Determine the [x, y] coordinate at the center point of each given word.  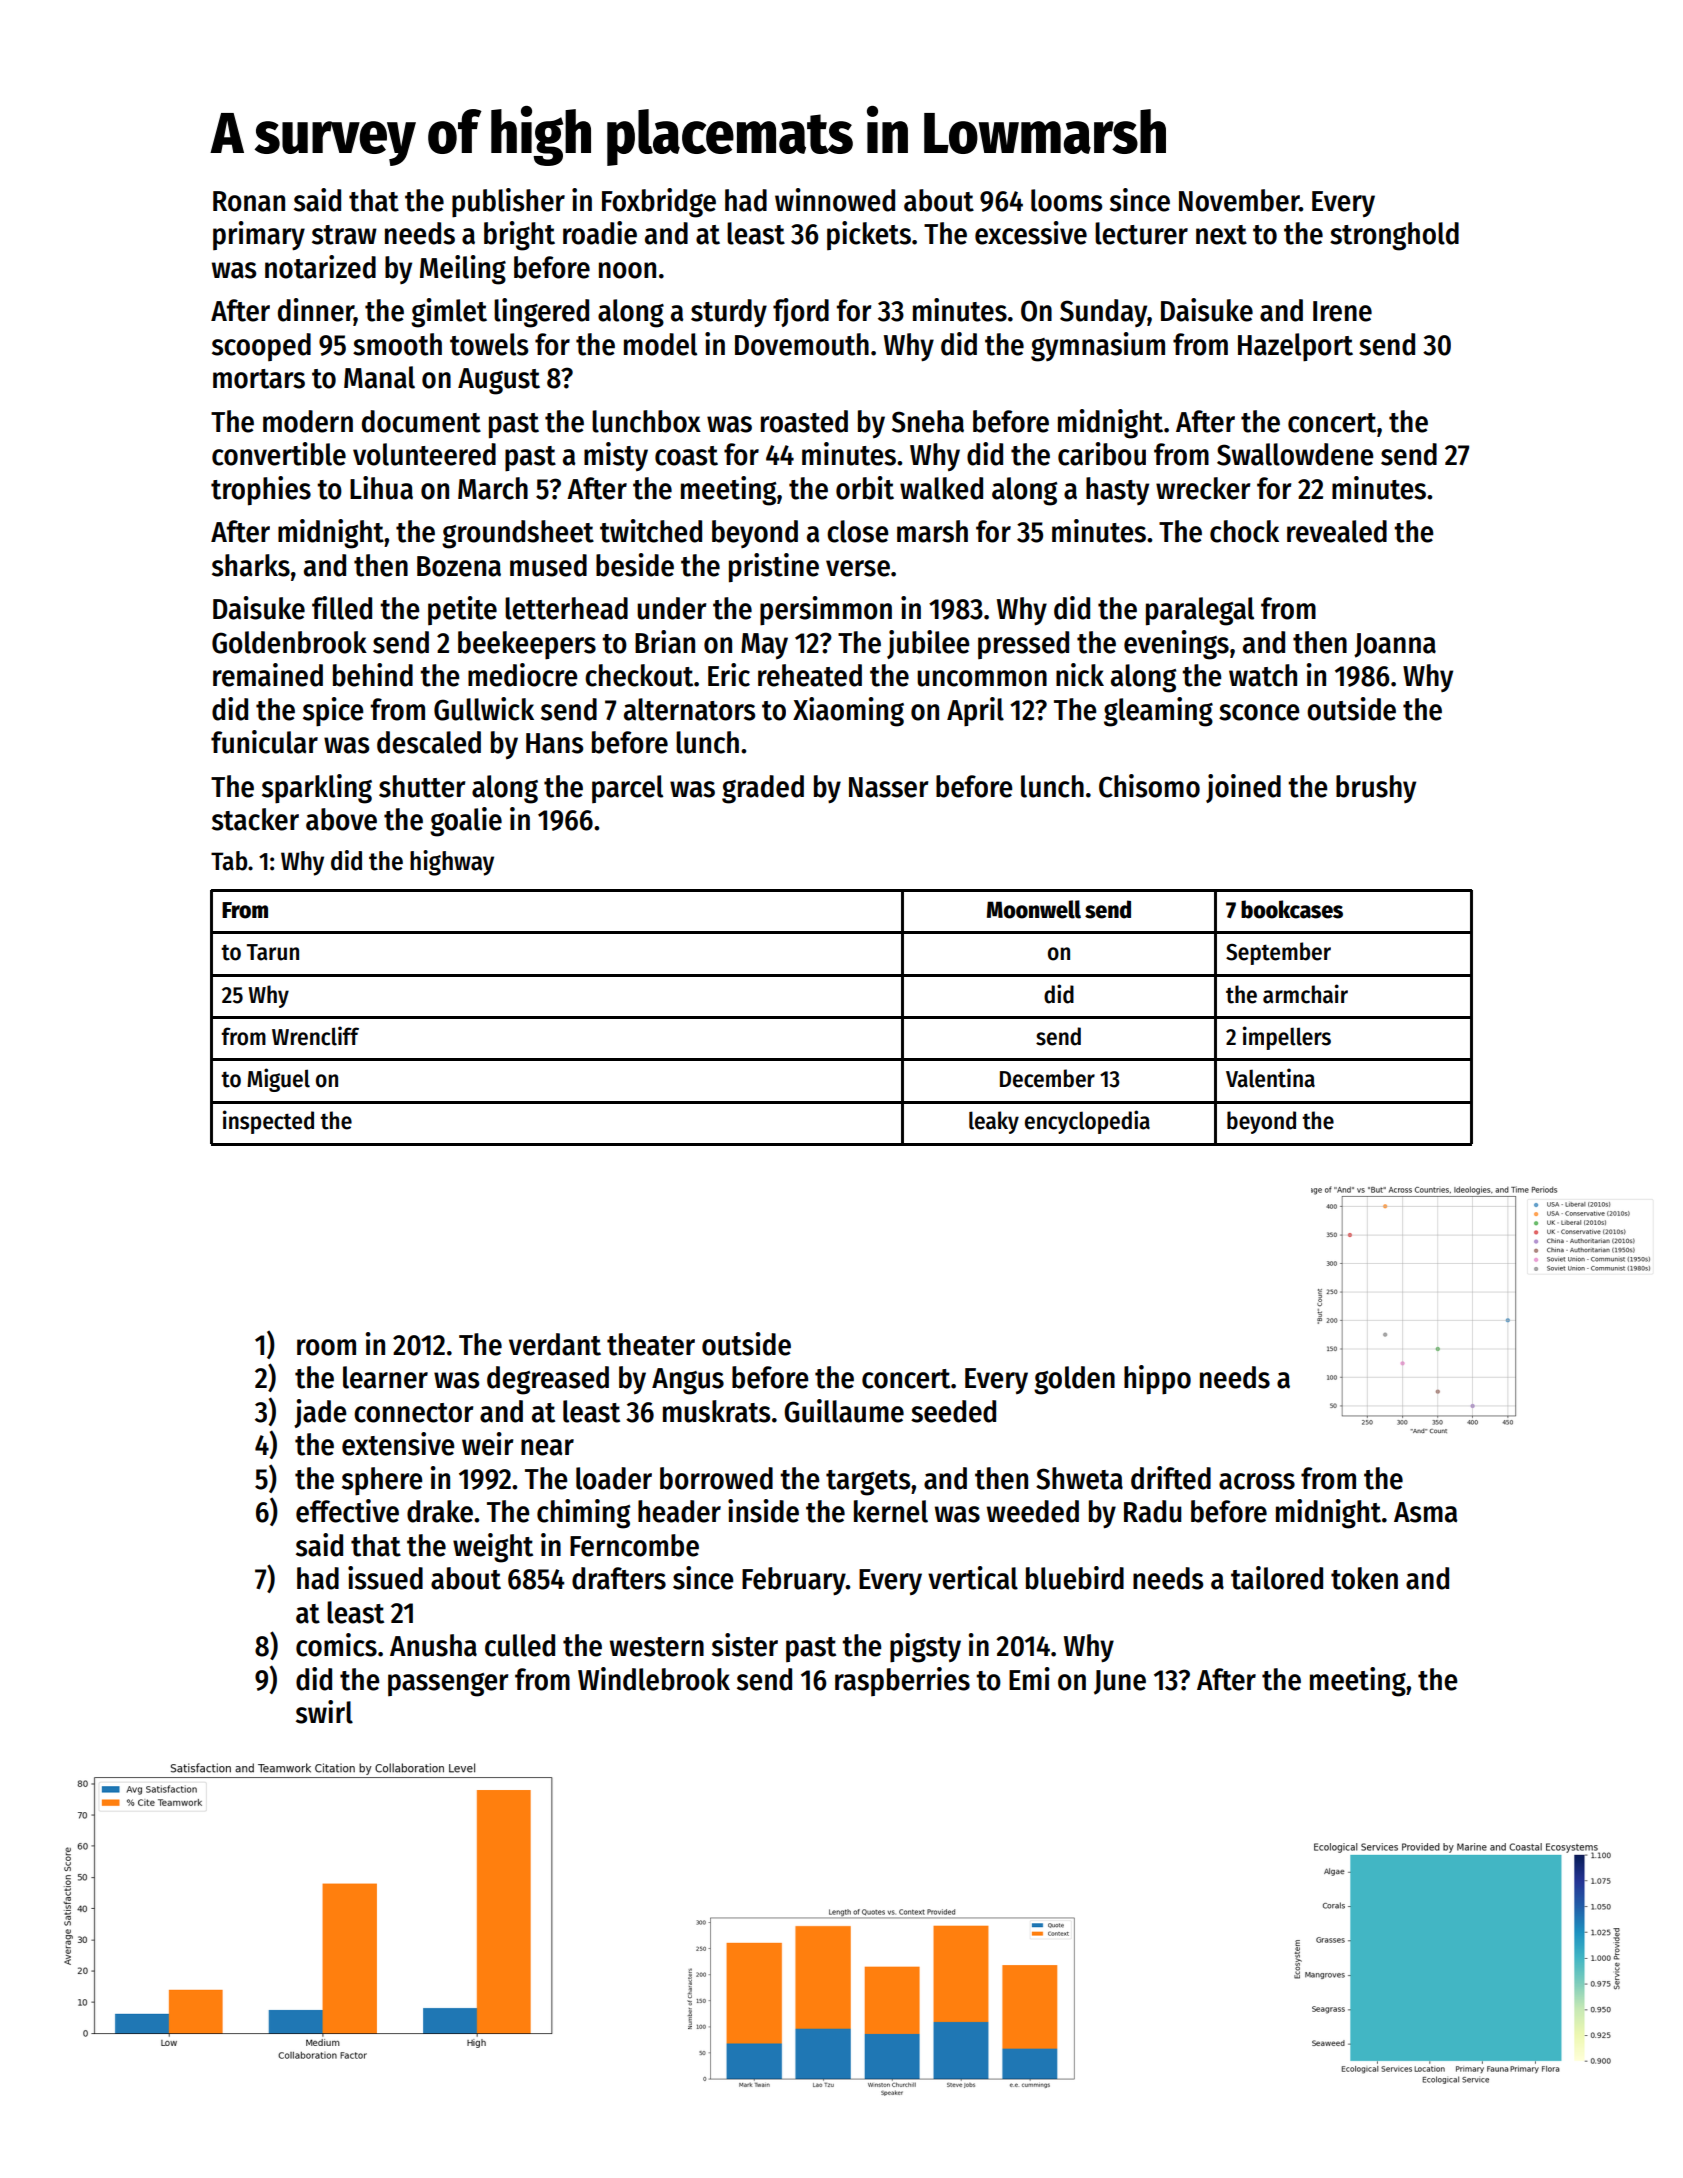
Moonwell [1034, 909]
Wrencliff [315, 1036]
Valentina [1270, 1078]
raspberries [902, 1681]
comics [336, 1645]
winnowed [835, 200]
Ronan [249, 201]
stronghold [1394, 236]
